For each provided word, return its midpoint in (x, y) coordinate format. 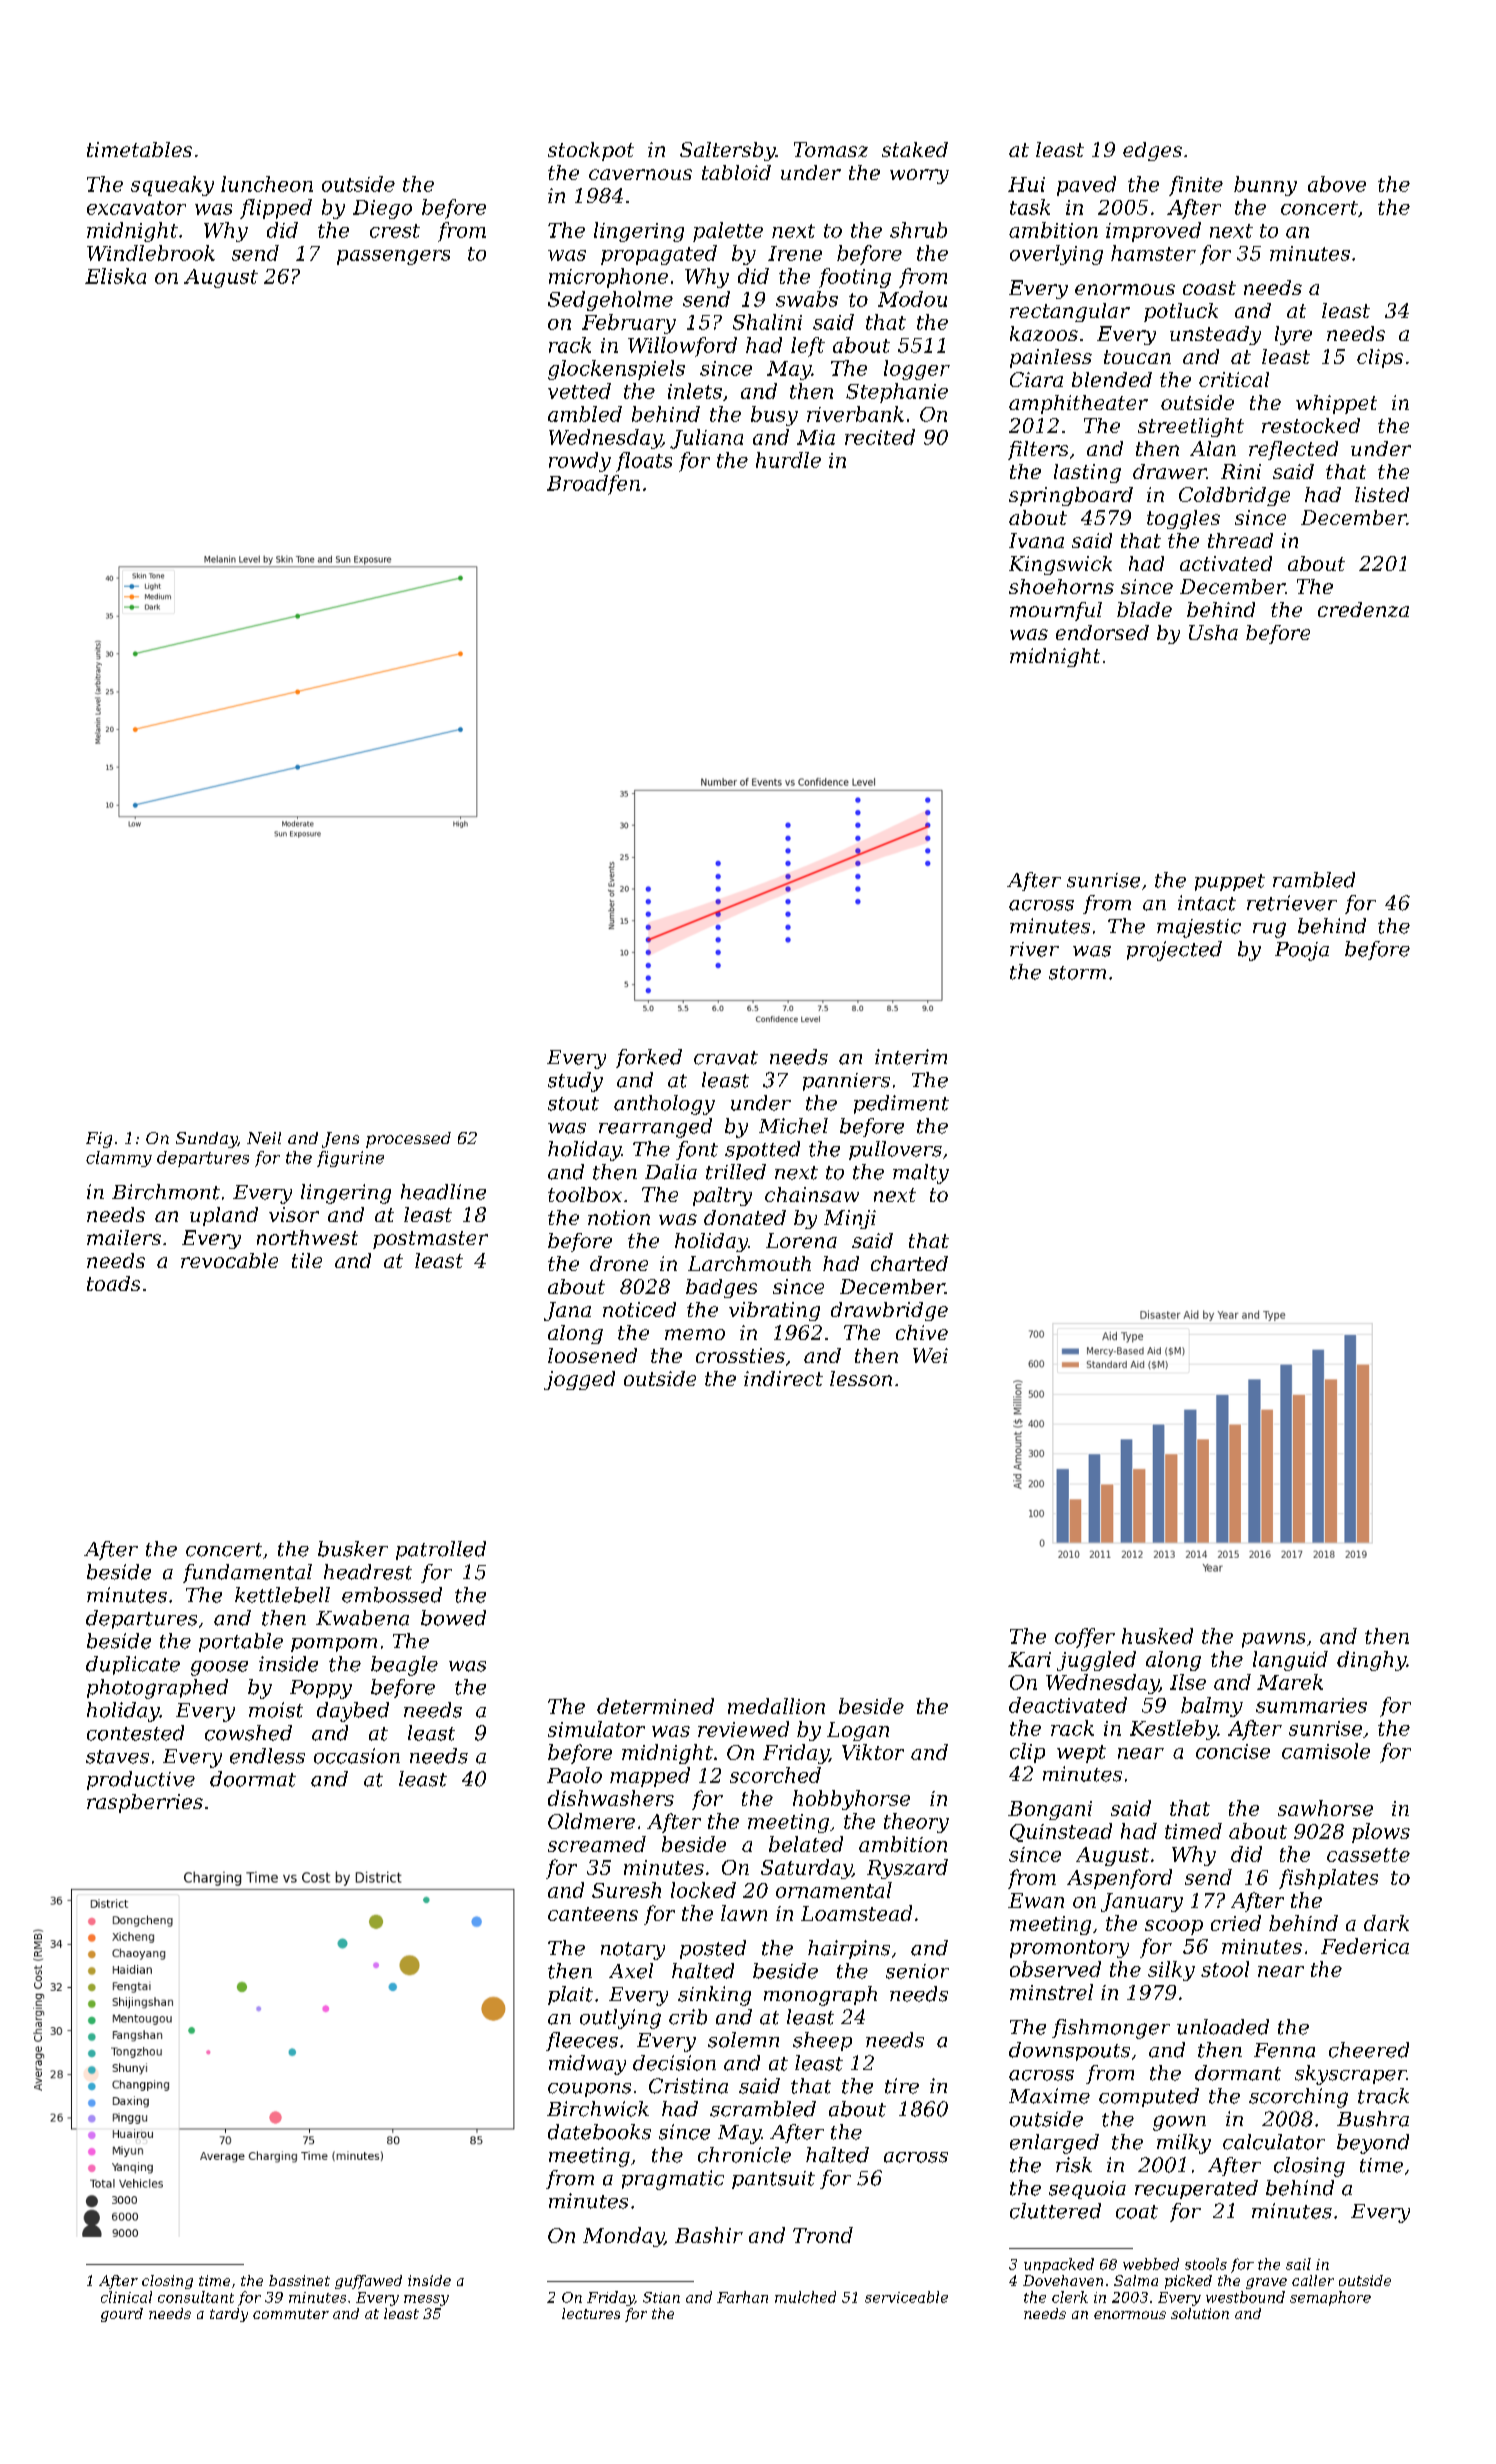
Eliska (115, 276)
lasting (1087, 473)
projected (1174, 951)
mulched (805, 2297)
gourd (122, 2315)
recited (880, 437)
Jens (340, 1140)
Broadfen (593, 485)
